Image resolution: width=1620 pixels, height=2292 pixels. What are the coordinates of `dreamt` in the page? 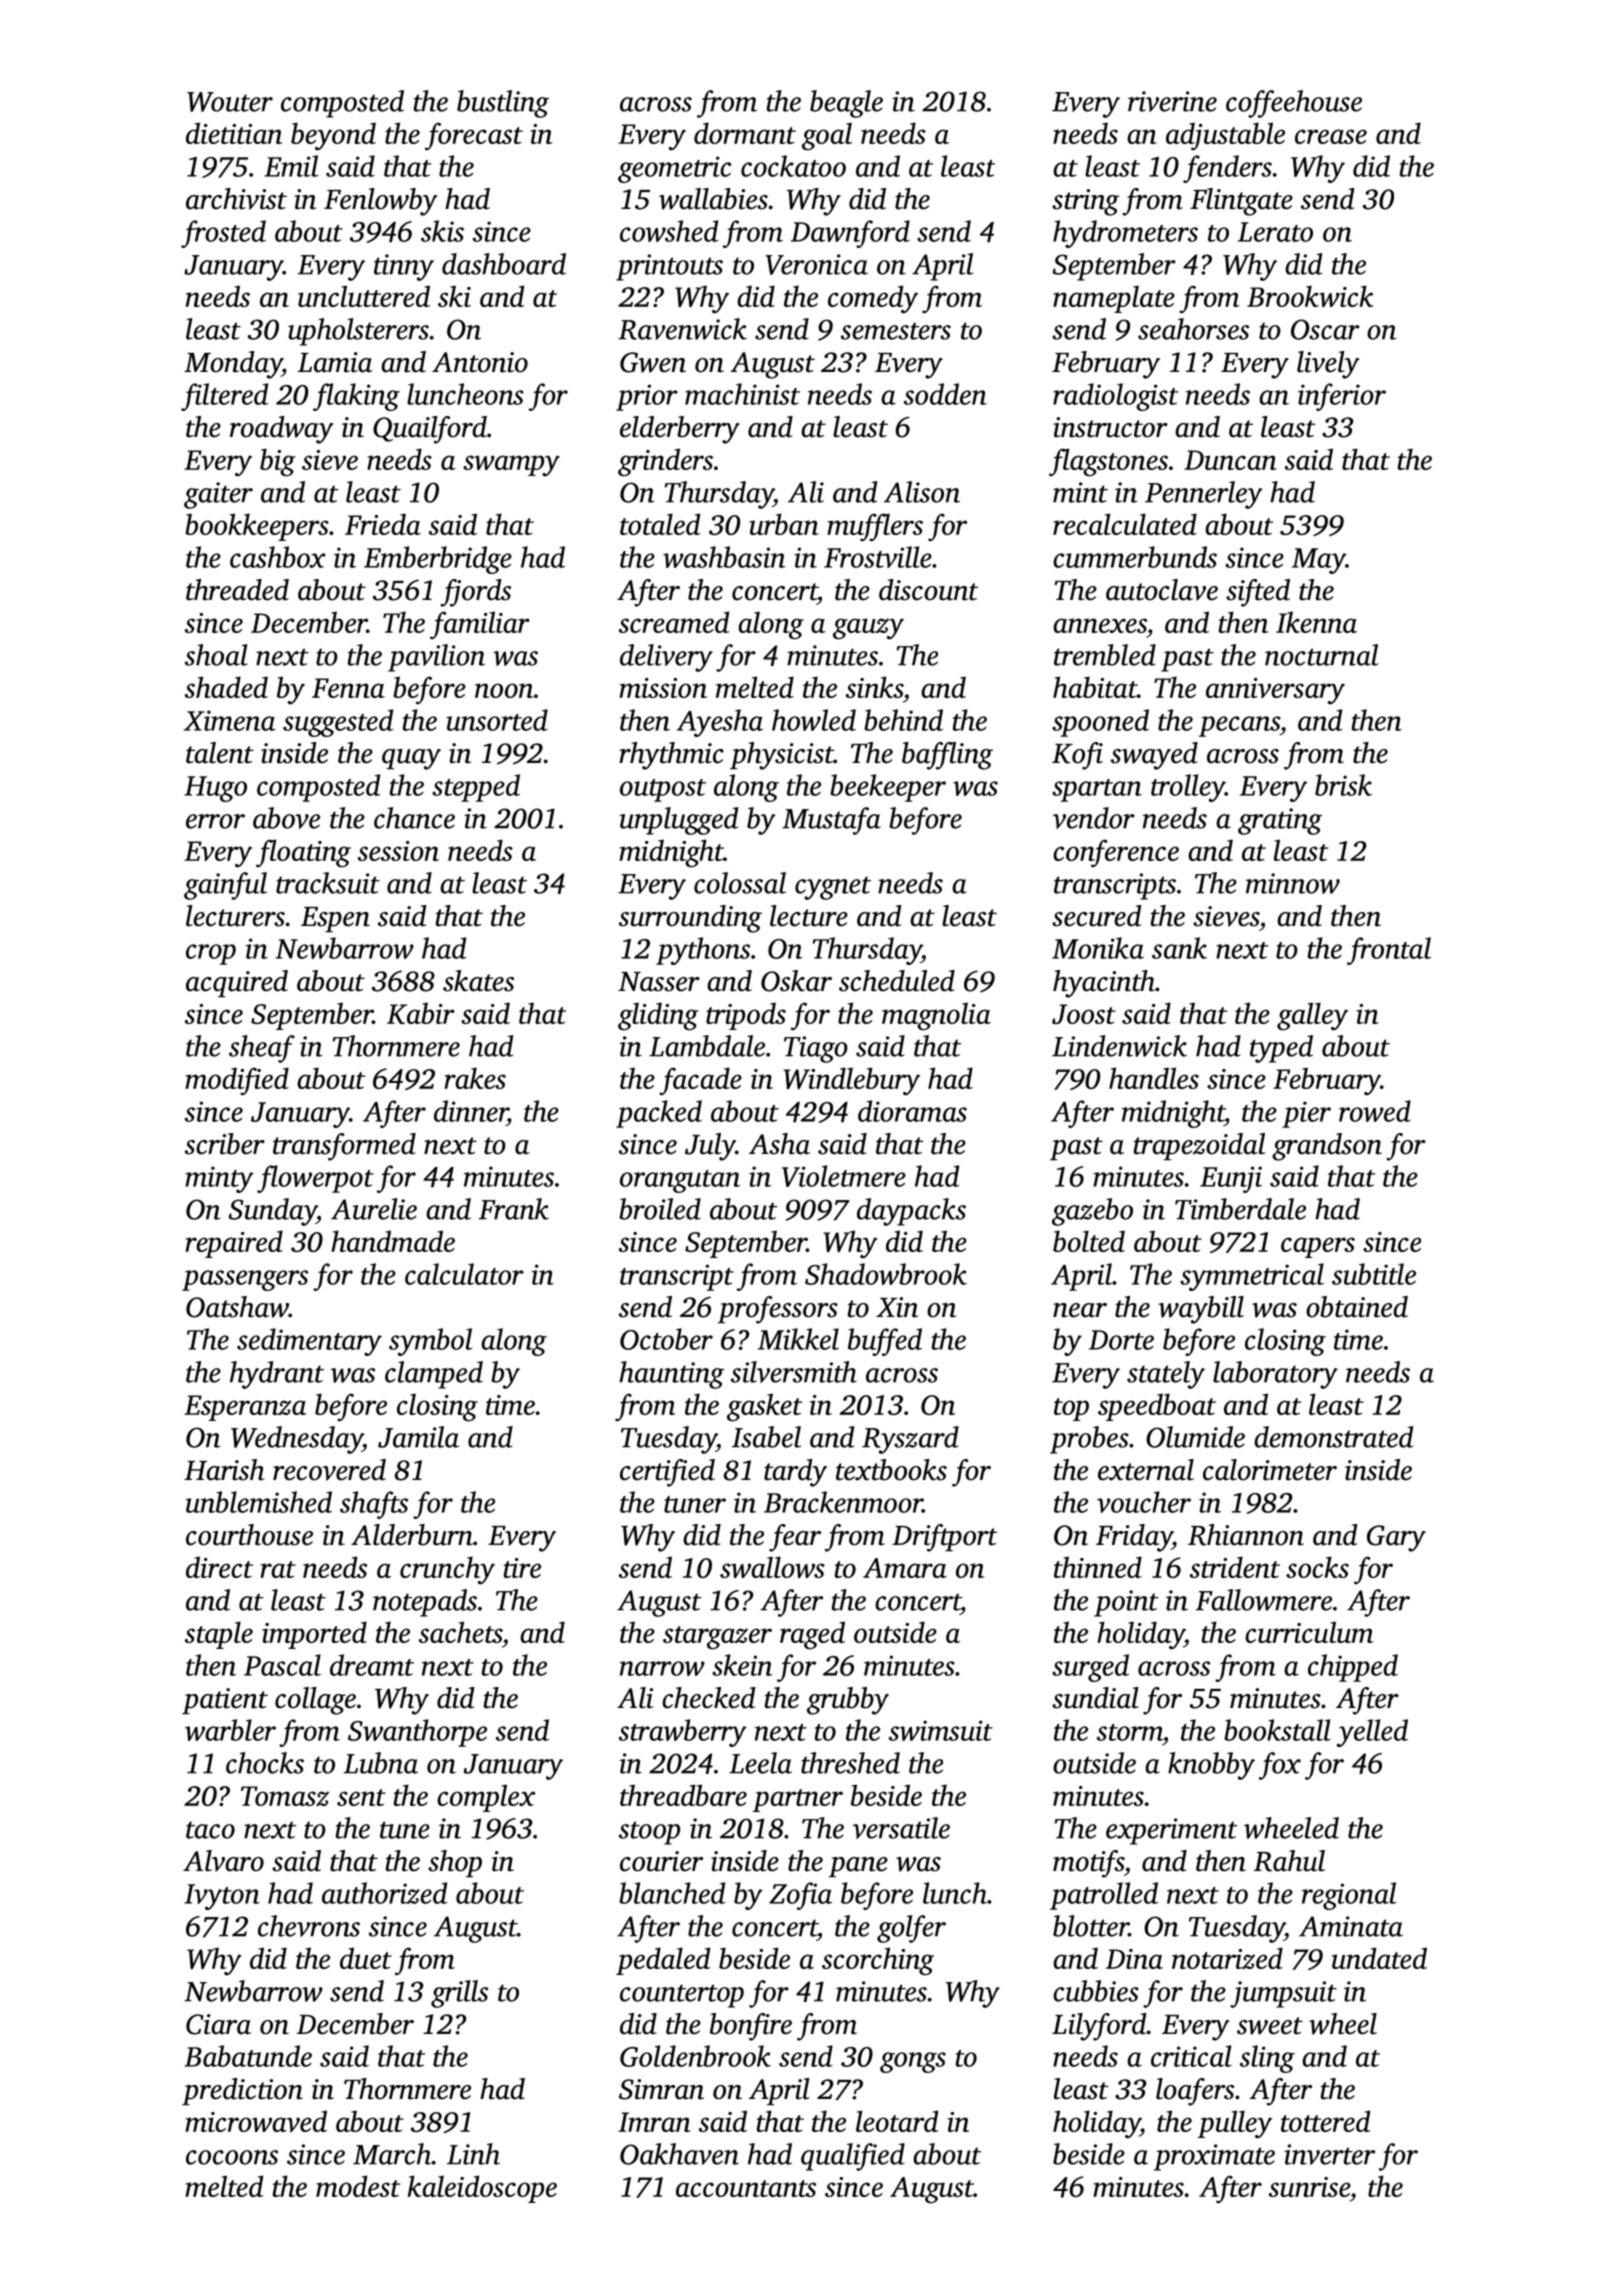 It's located at (372, 1665).
